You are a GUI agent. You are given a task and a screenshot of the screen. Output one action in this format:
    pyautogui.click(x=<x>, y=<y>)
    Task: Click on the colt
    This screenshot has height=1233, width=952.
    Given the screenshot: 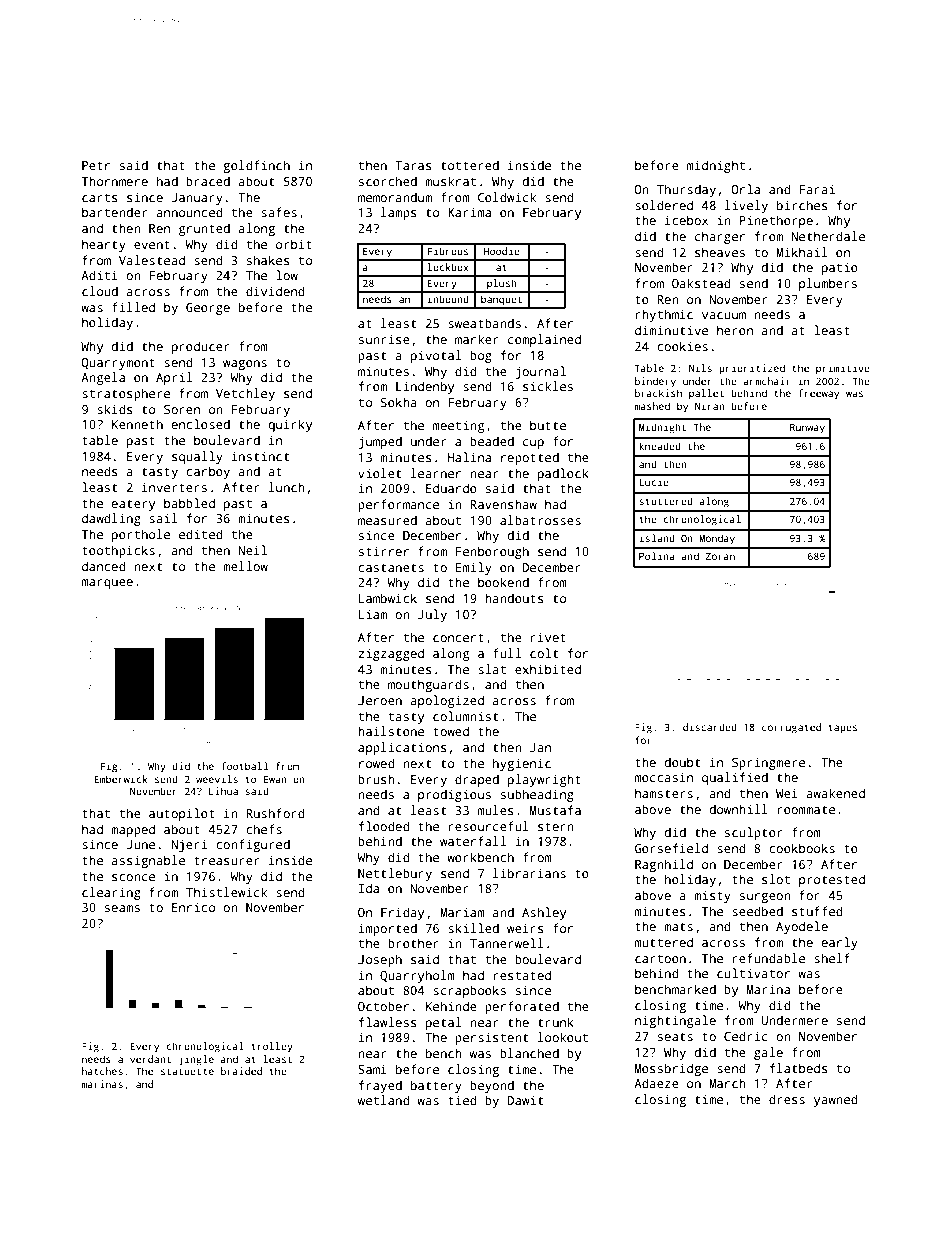 What is the action you would take?
    pyautogui.click(x=544, y=653)
